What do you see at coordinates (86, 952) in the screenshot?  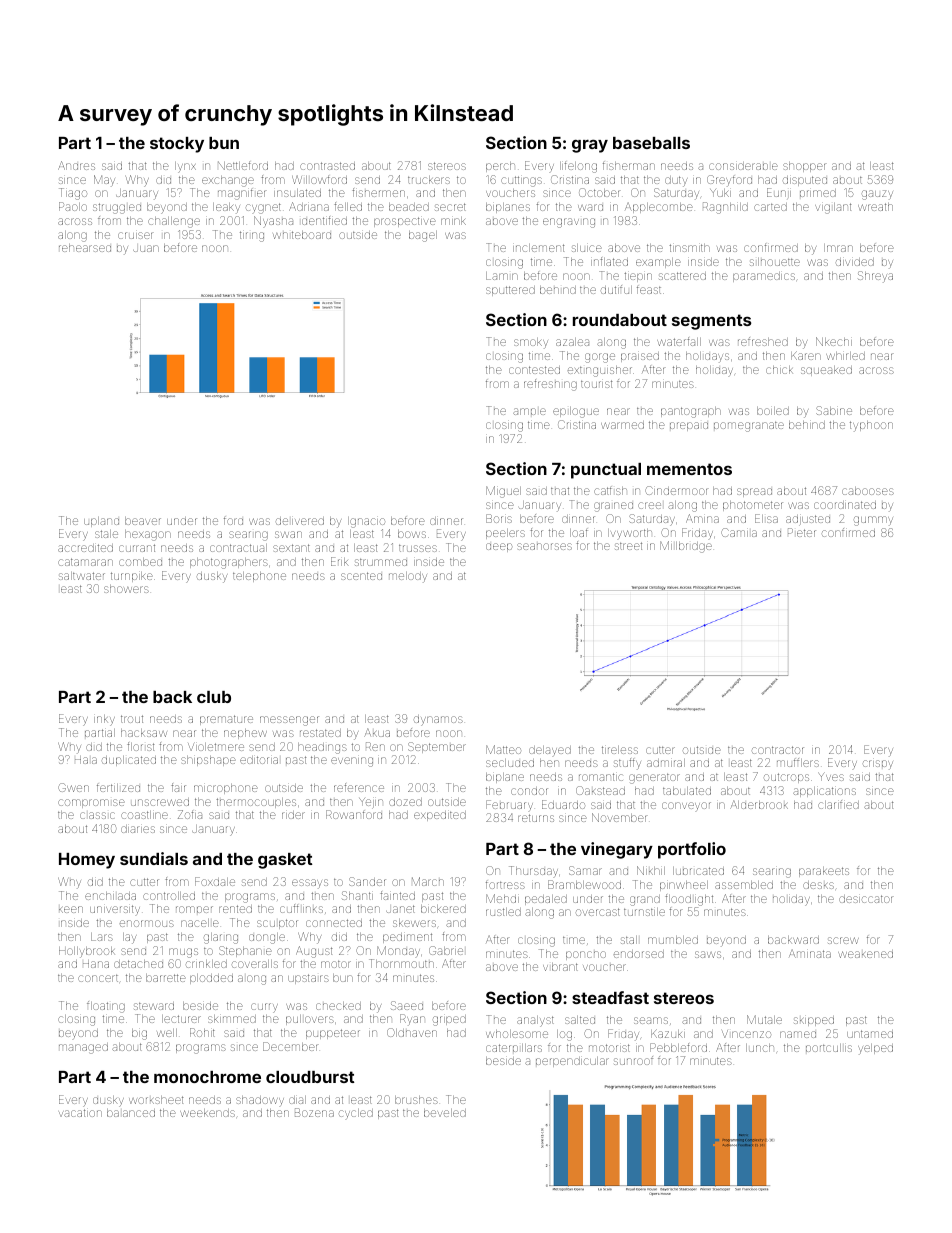 I see `Hollybrook` at bounding box center [86, 952].
